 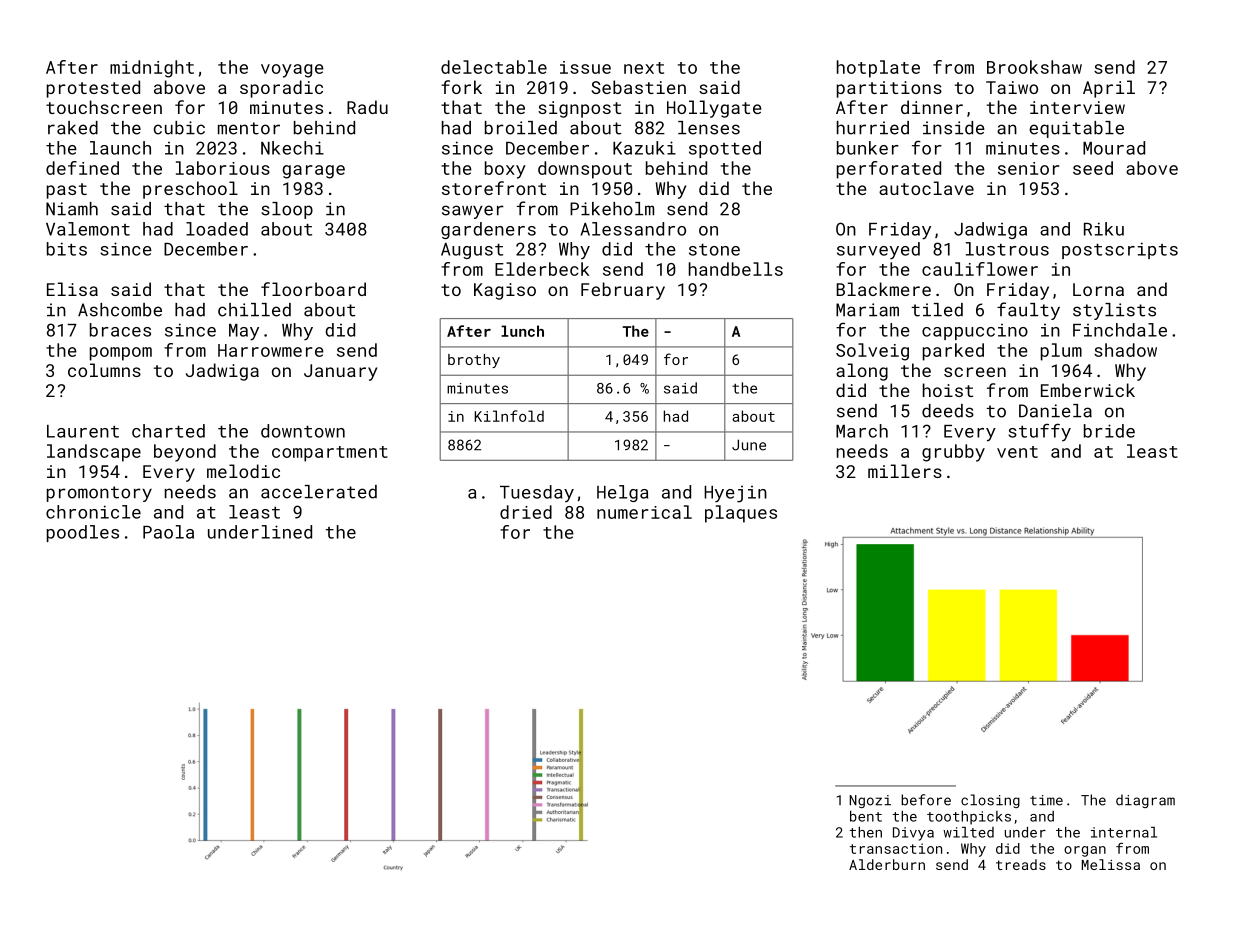 I want to click on hurried, so click(x=873, y=128).
